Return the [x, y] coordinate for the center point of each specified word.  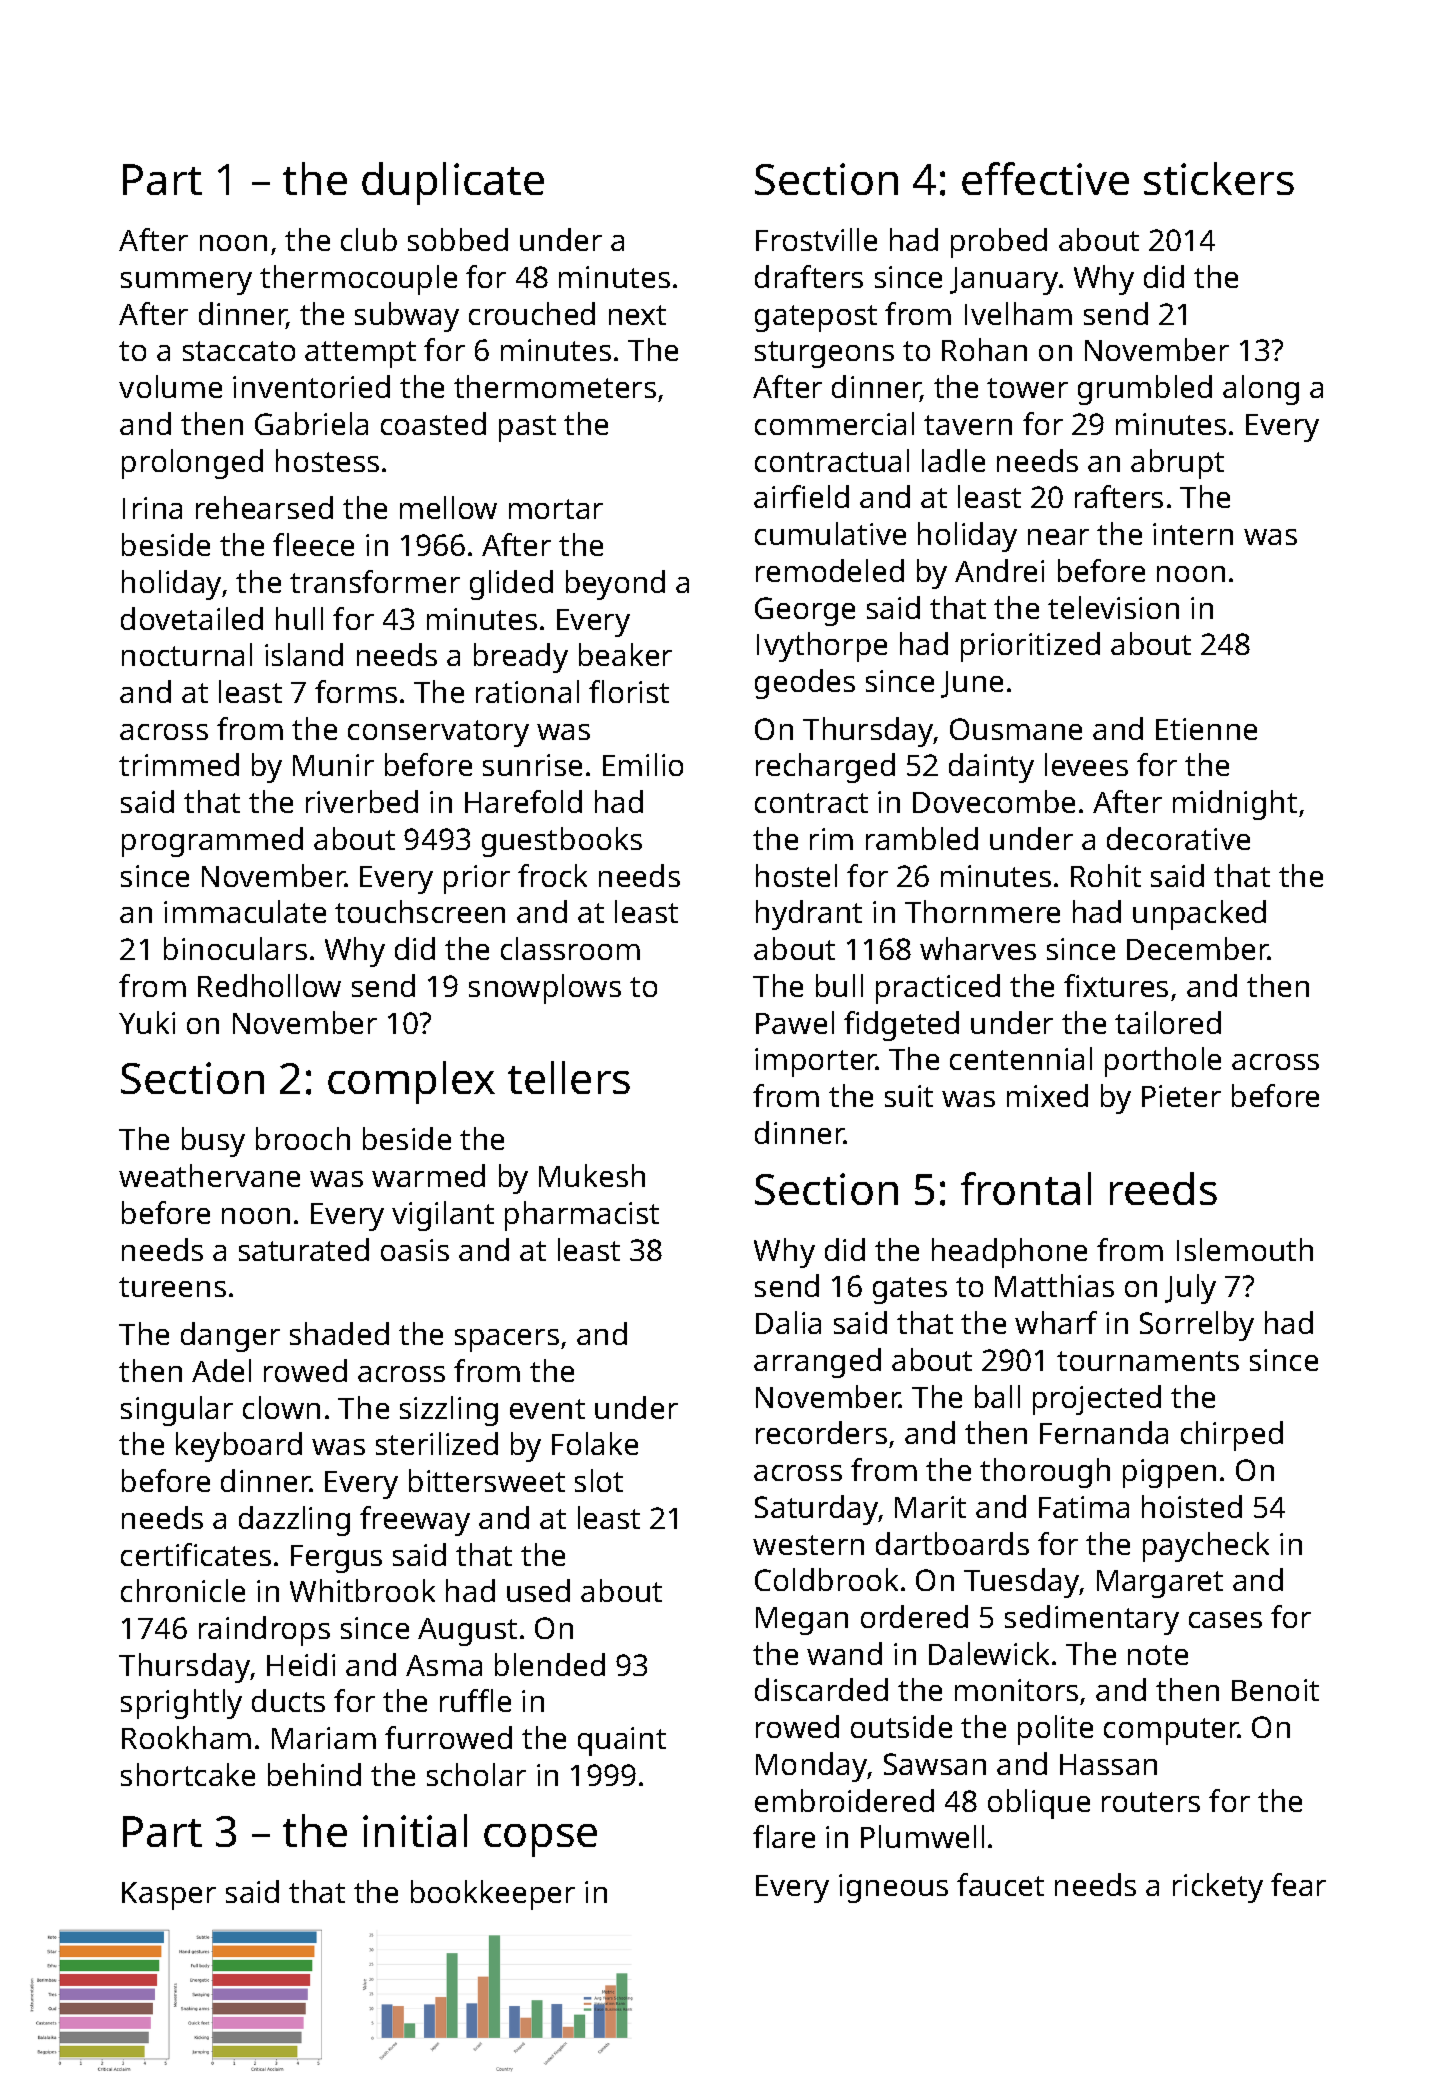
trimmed [179, 764]
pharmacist [582, 1216]
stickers [1219, 178]
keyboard [239, 1447]
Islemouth [1245, 1249]
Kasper [169, 1896]
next [637, 315]
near [1058, 537]
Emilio [643, 764]
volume [170, 386]
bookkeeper [493, 1895]
